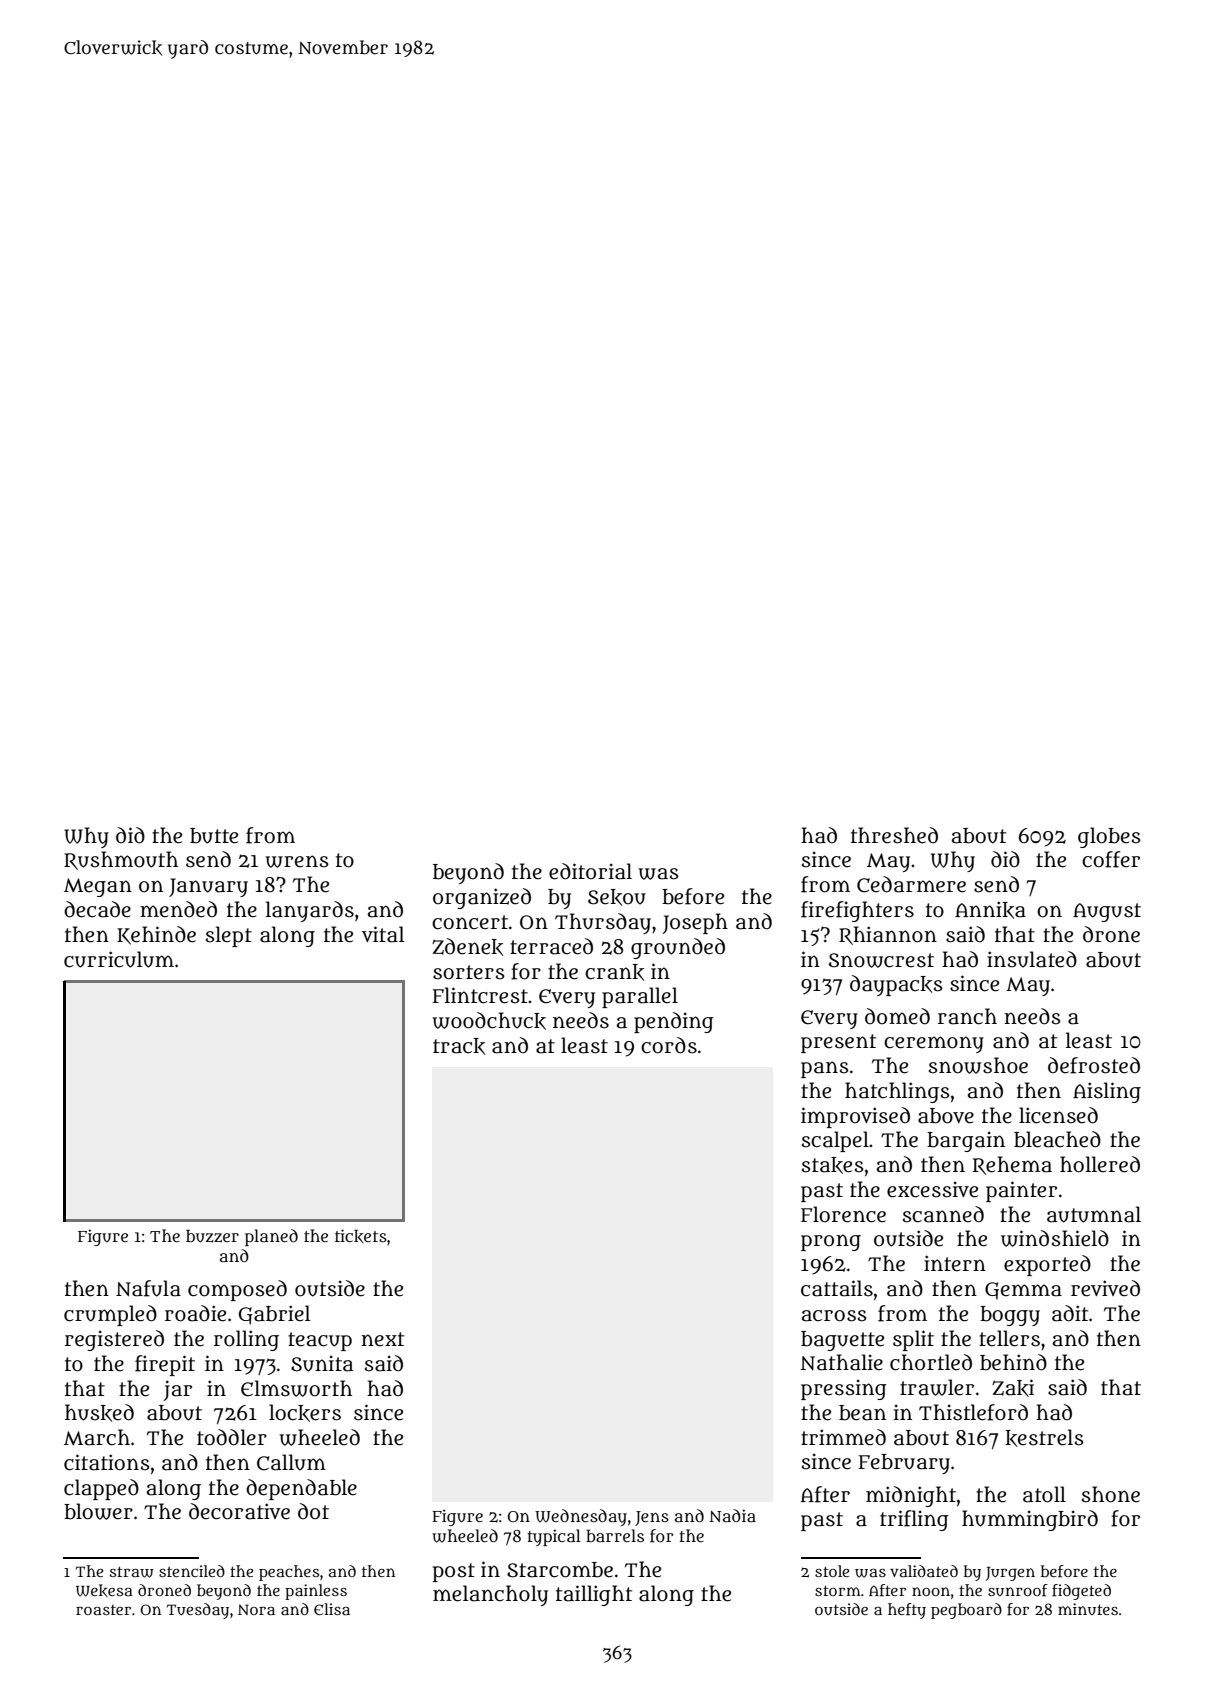  I want to click on registered, so click(114, 1340).
